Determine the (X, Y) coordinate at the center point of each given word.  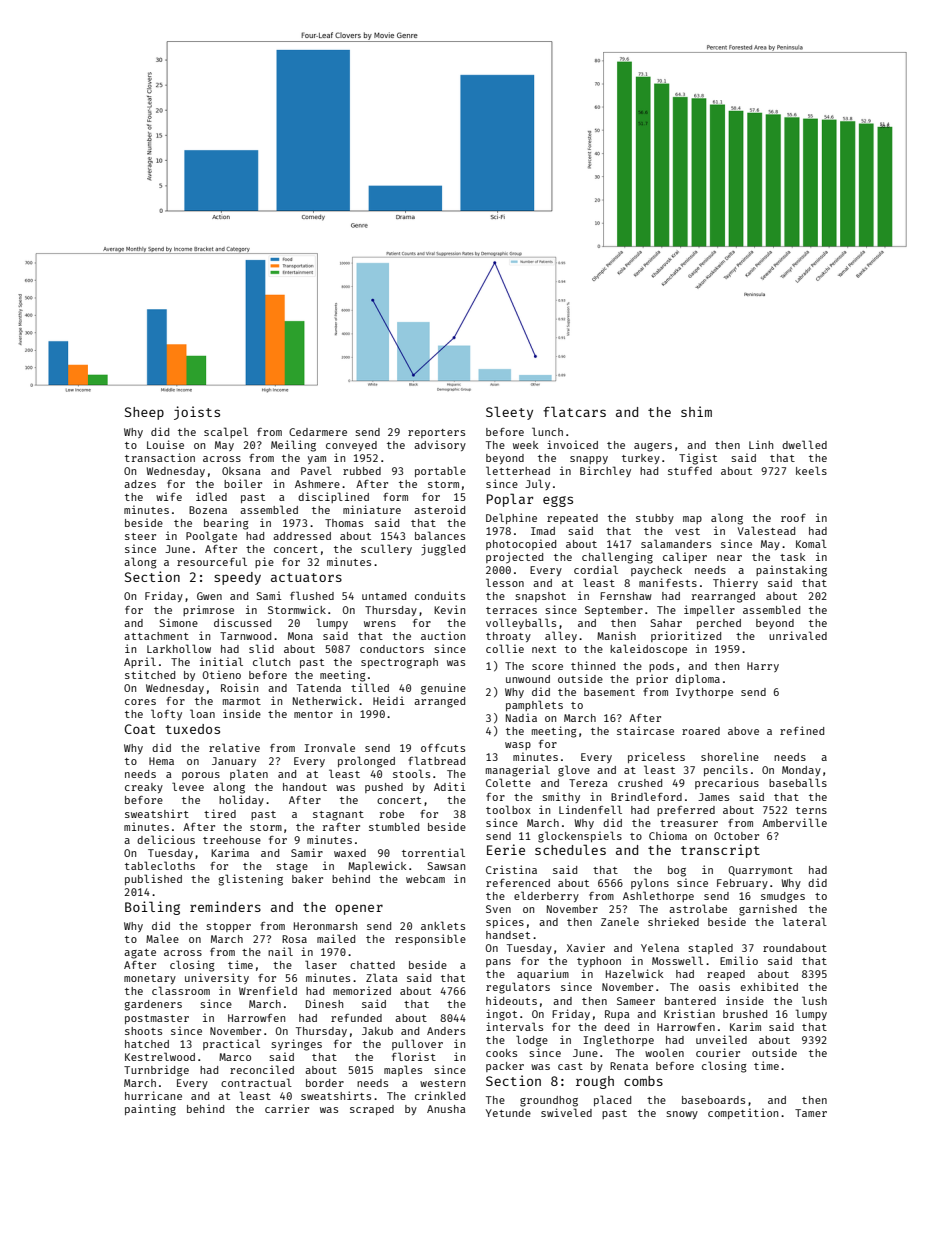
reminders (225, 906)
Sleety (509, 413)
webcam (425, 879)
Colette (508, 782)
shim (696, 411)
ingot (501, 1015)
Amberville (794, 822)
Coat (140, 729)
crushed (640, 783)
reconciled (262, 1069)
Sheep (144, 413)
